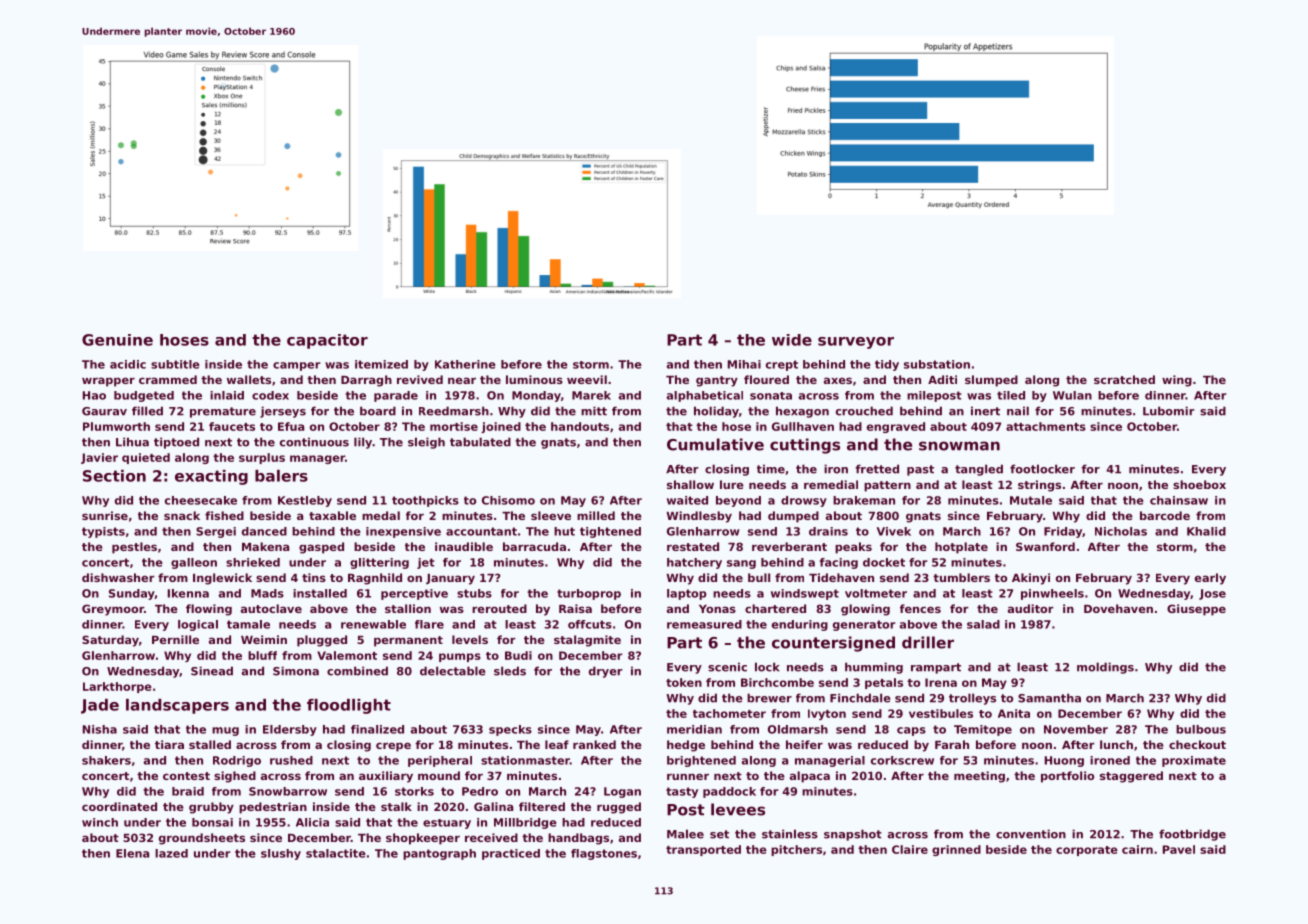 The width and height of the document is (1308, 924). What do you see at coordinates (777, 682) in the document?
I see `Birchcombe` at bounding box center [777, 682].
